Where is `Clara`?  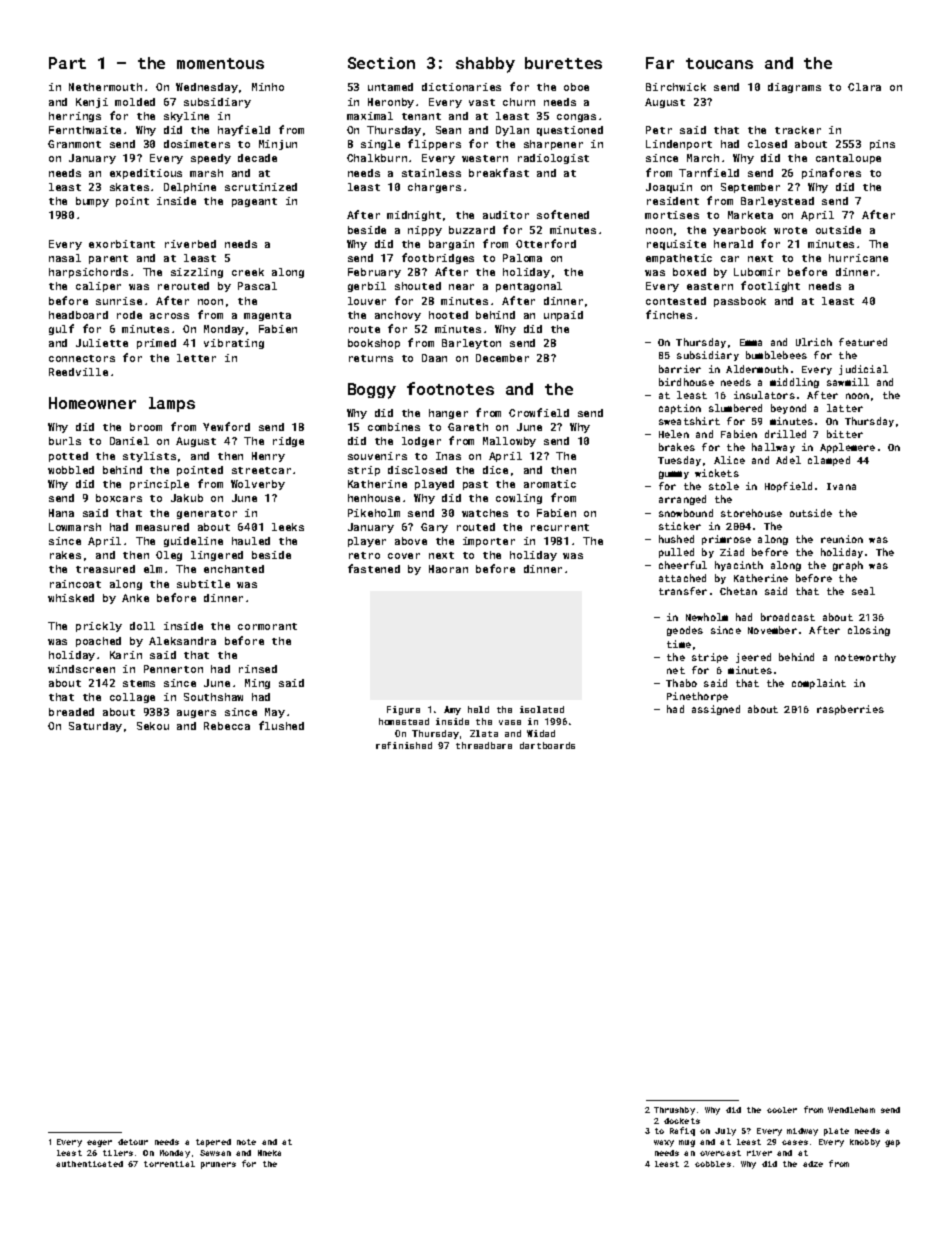
Clara is located at coordinates (864, 87).
